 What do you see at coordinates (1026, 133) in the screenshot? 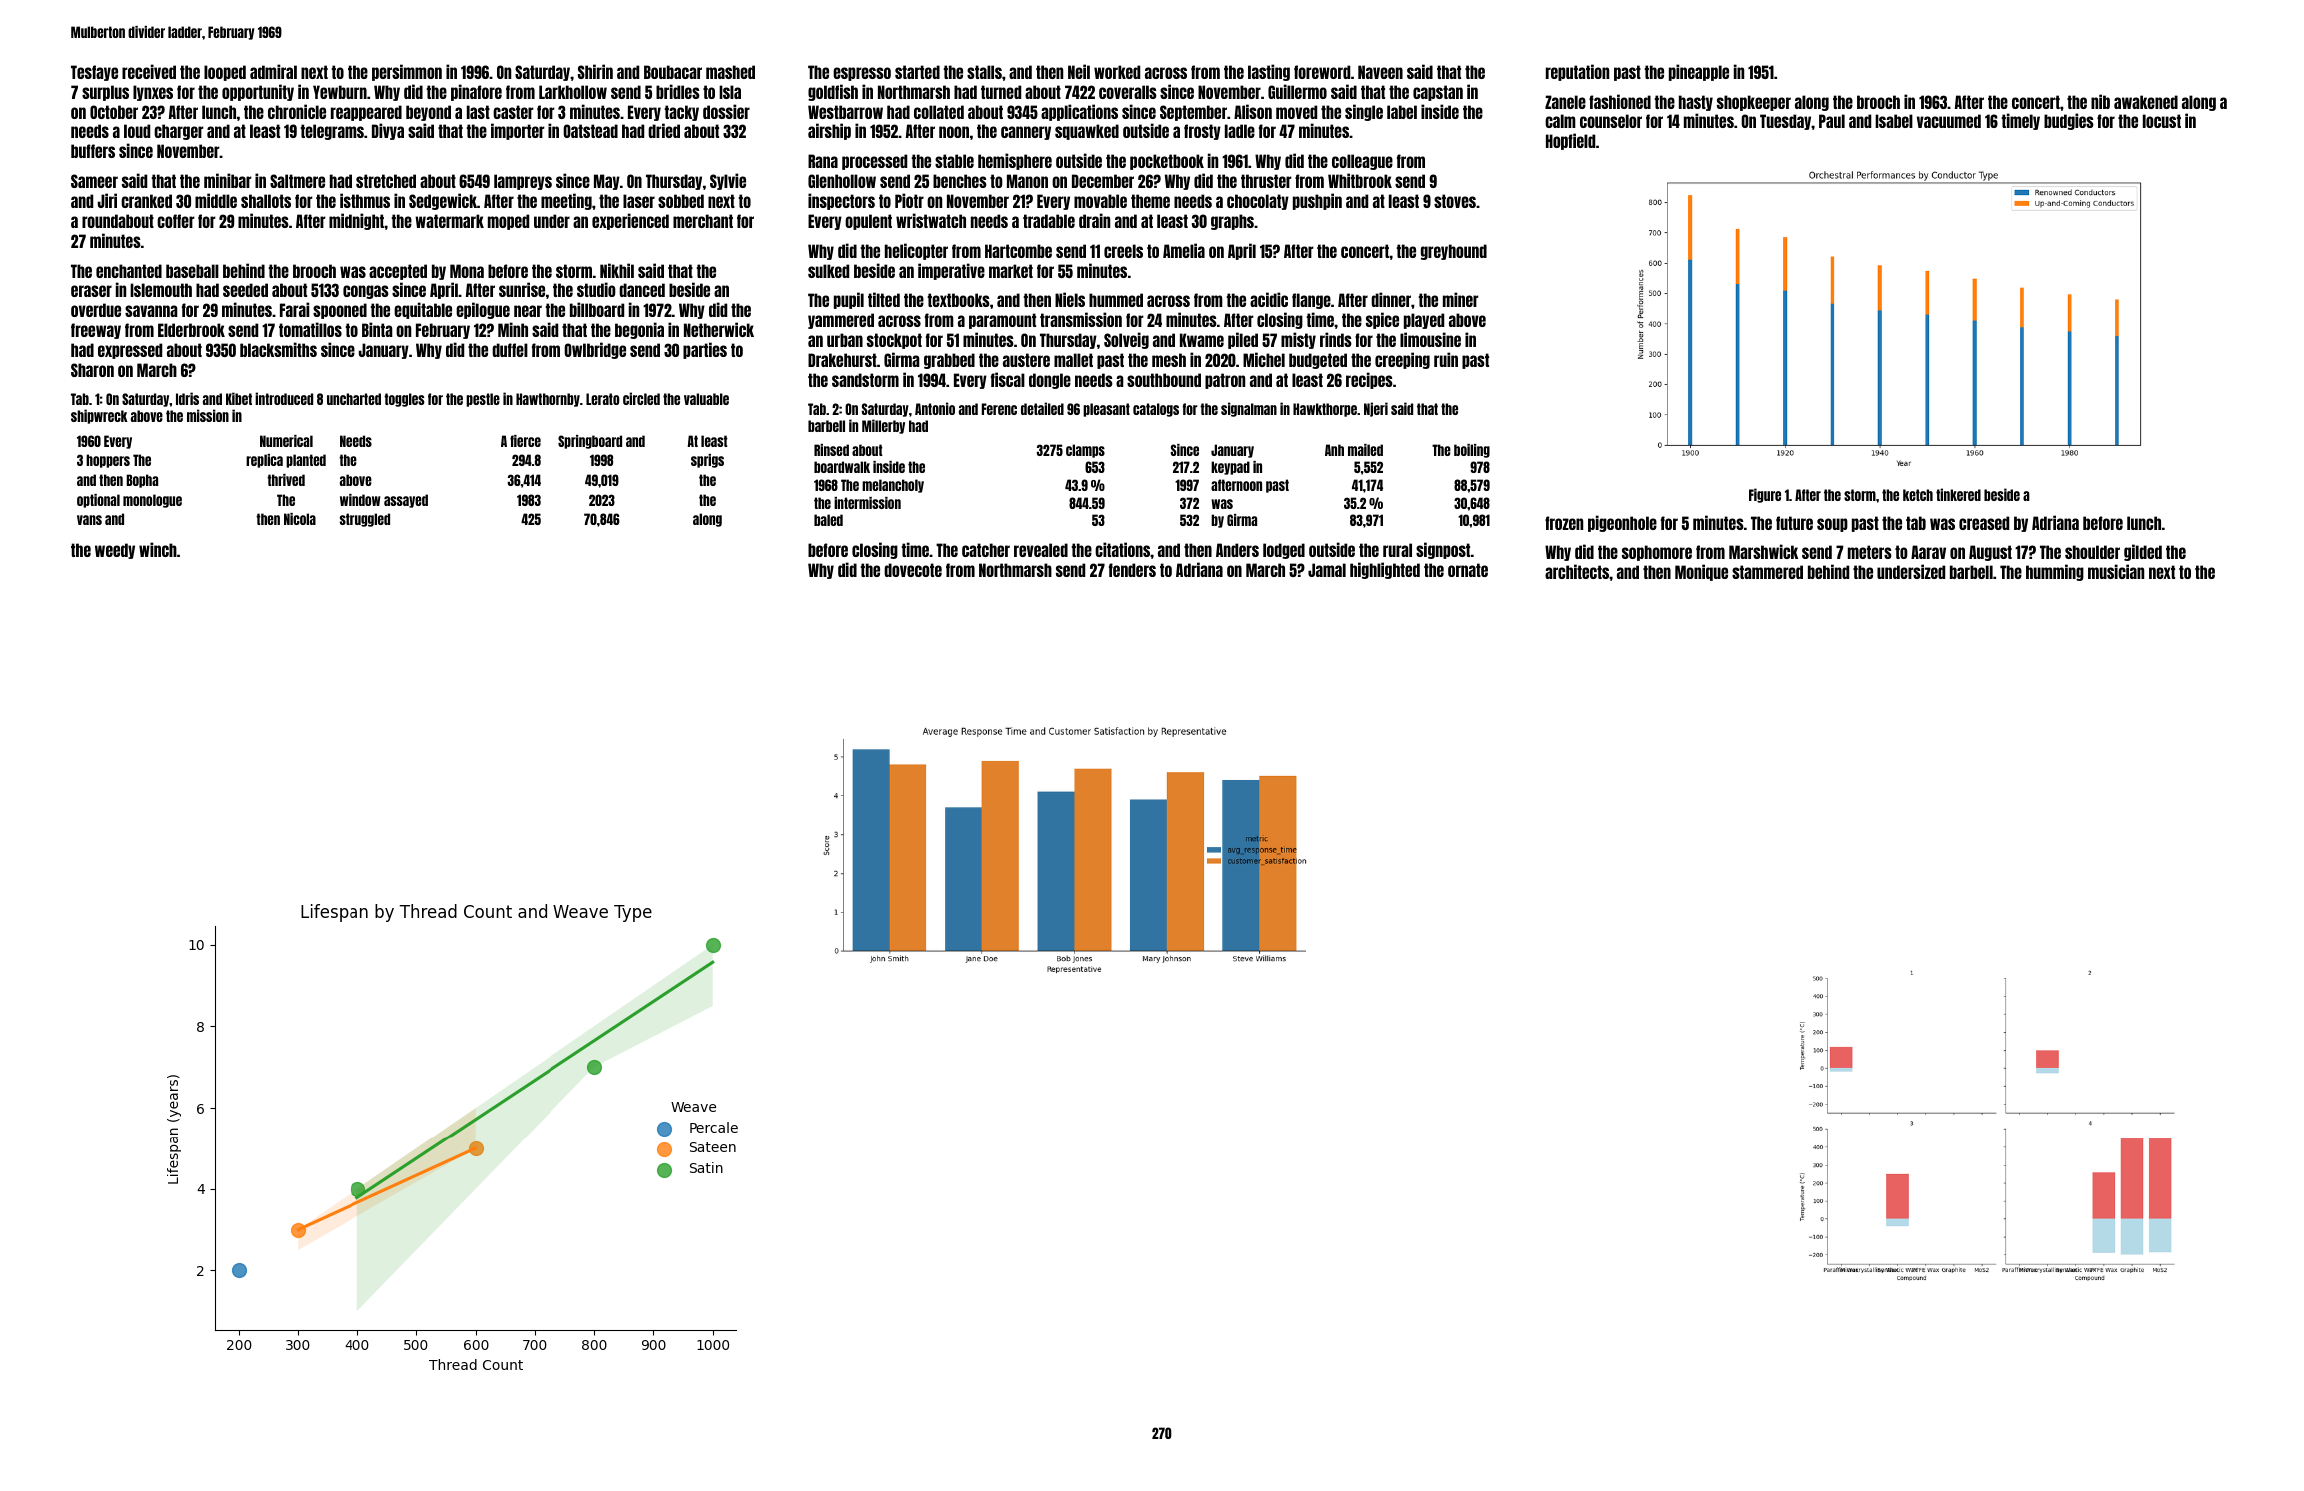
I see `cannery` at bounding box center [1026, 133].
